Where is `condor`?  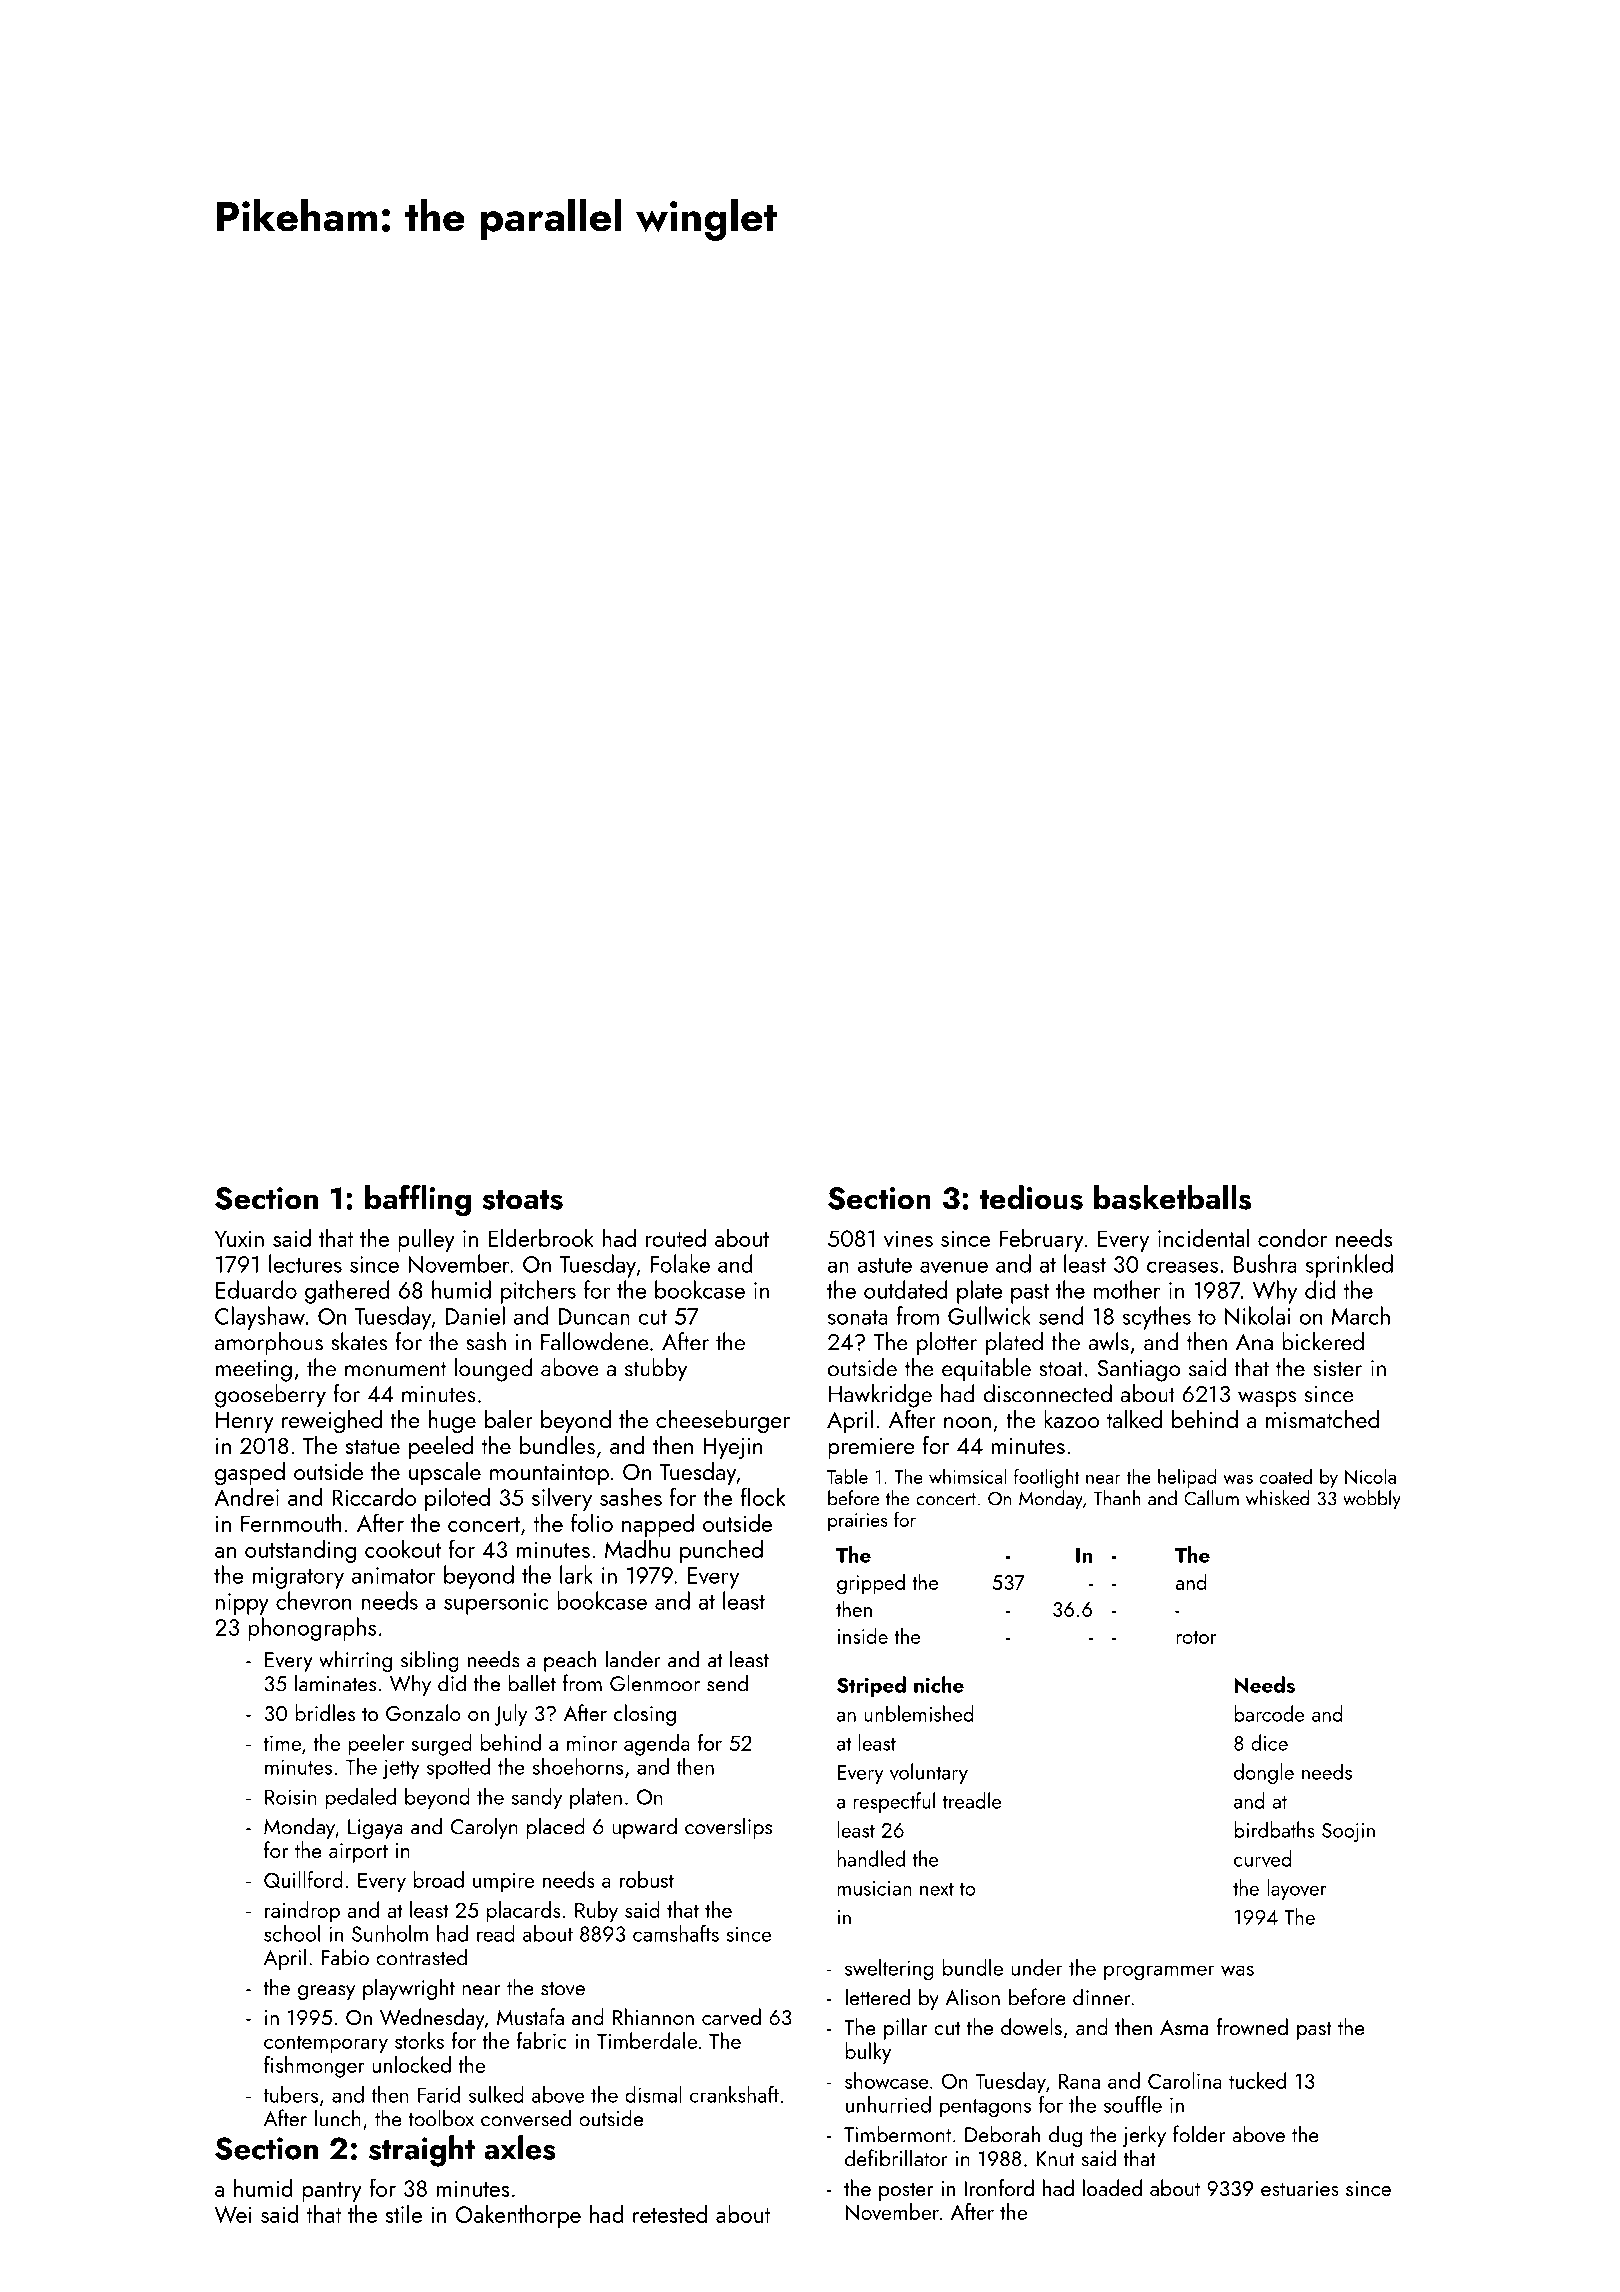 condor is located at coordinates (1292, 1237).
